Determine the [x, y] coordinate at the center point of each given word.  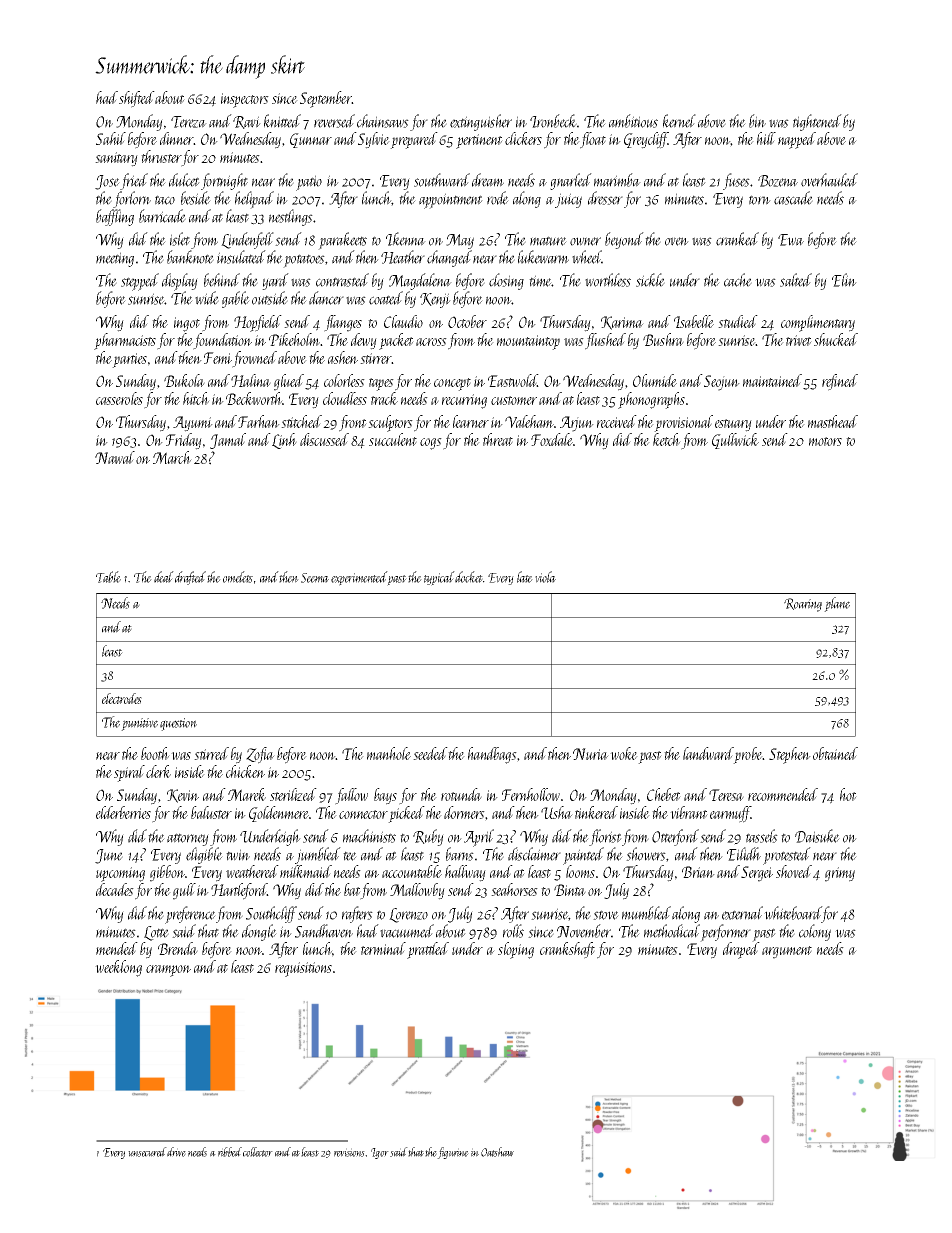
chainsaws [383, 121]
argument [787, 952]
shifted [137, 99]
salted [796, 280]
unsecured [147, 1152]
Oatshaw [497, 1152]
